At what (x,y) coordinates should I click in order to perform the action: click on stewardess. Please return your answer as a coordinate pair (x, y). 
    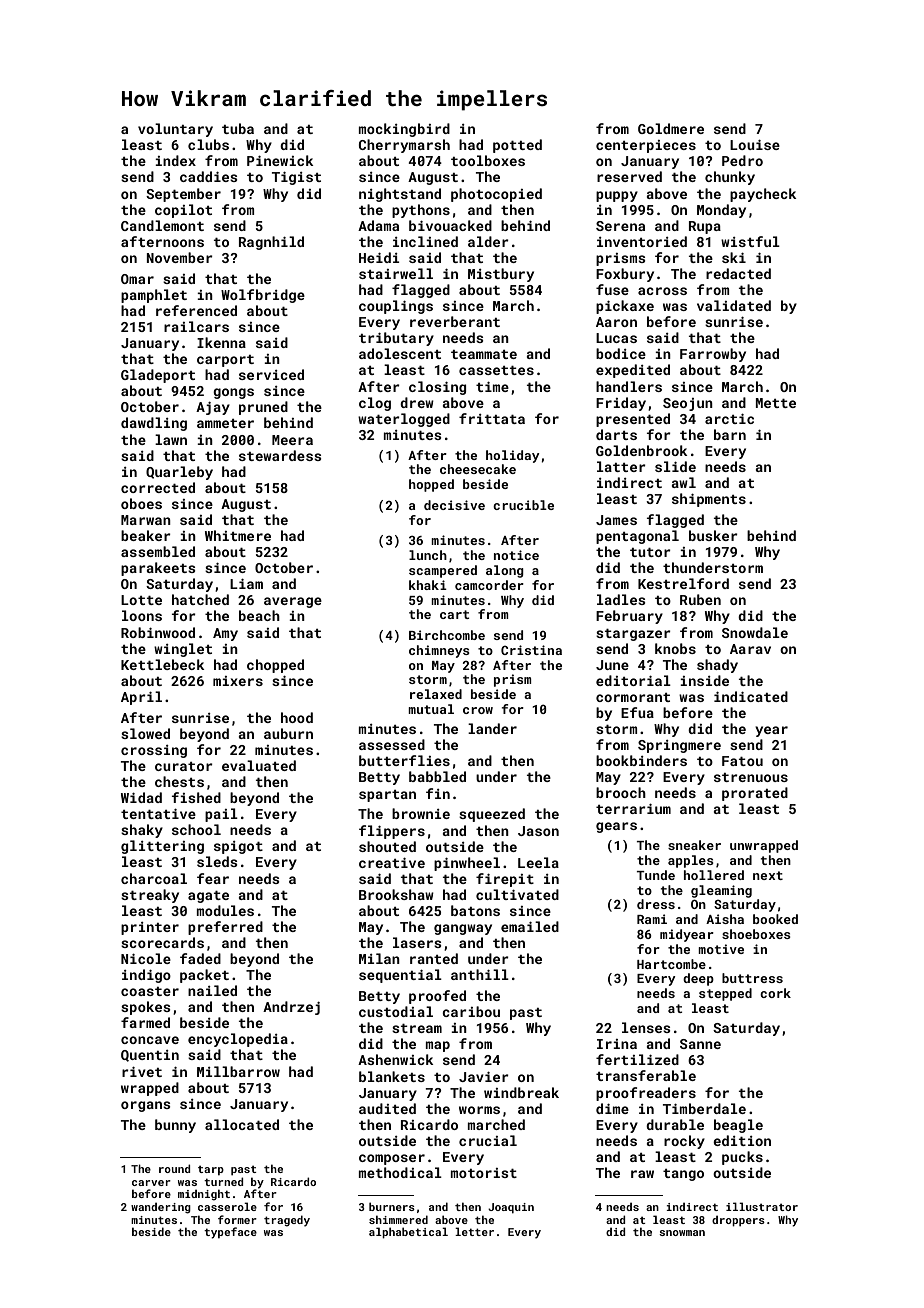
    Looking at the image, I should click on (280, 455).
